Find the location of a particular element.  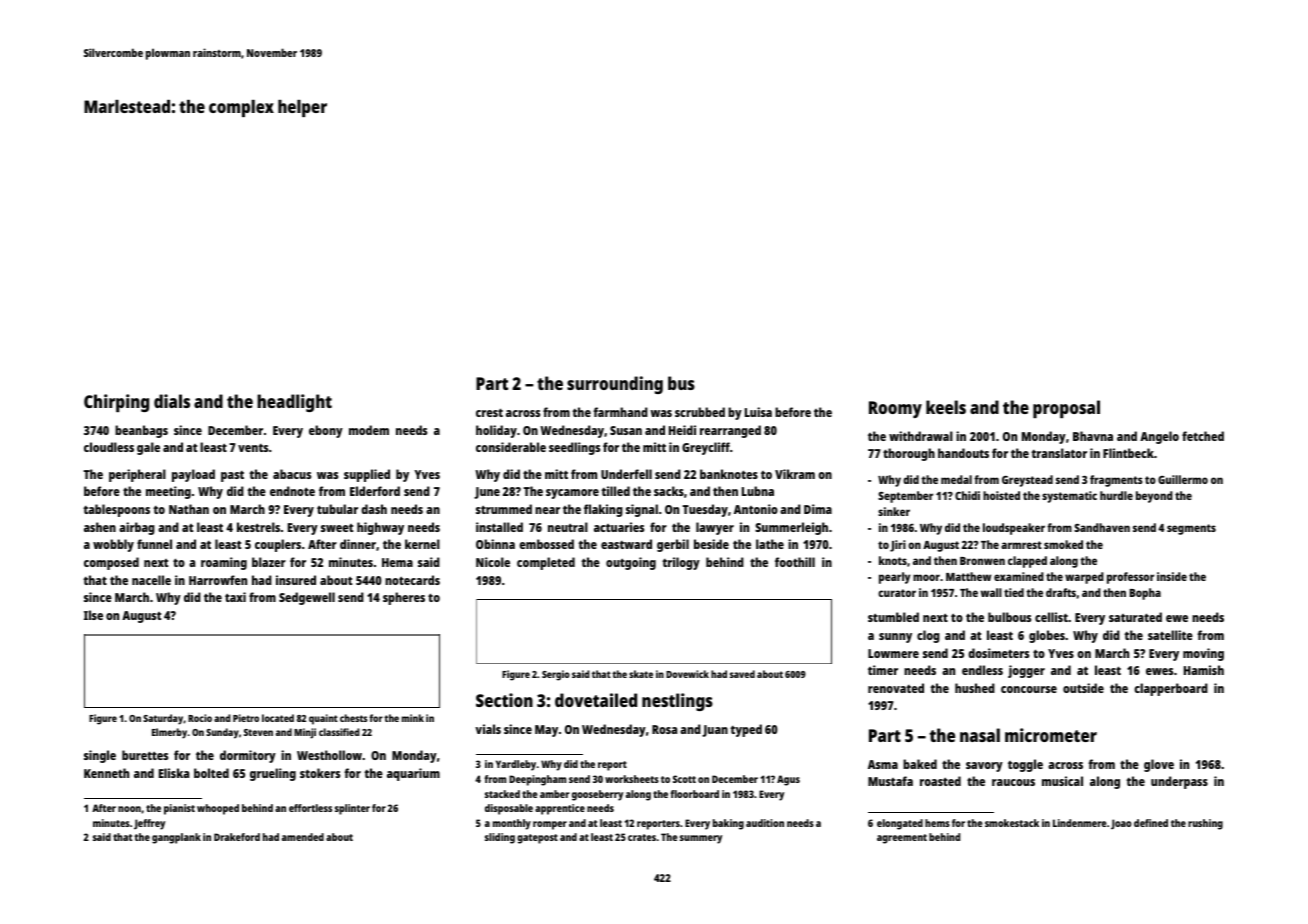

proposal is located at coordinates (1066, 409).
